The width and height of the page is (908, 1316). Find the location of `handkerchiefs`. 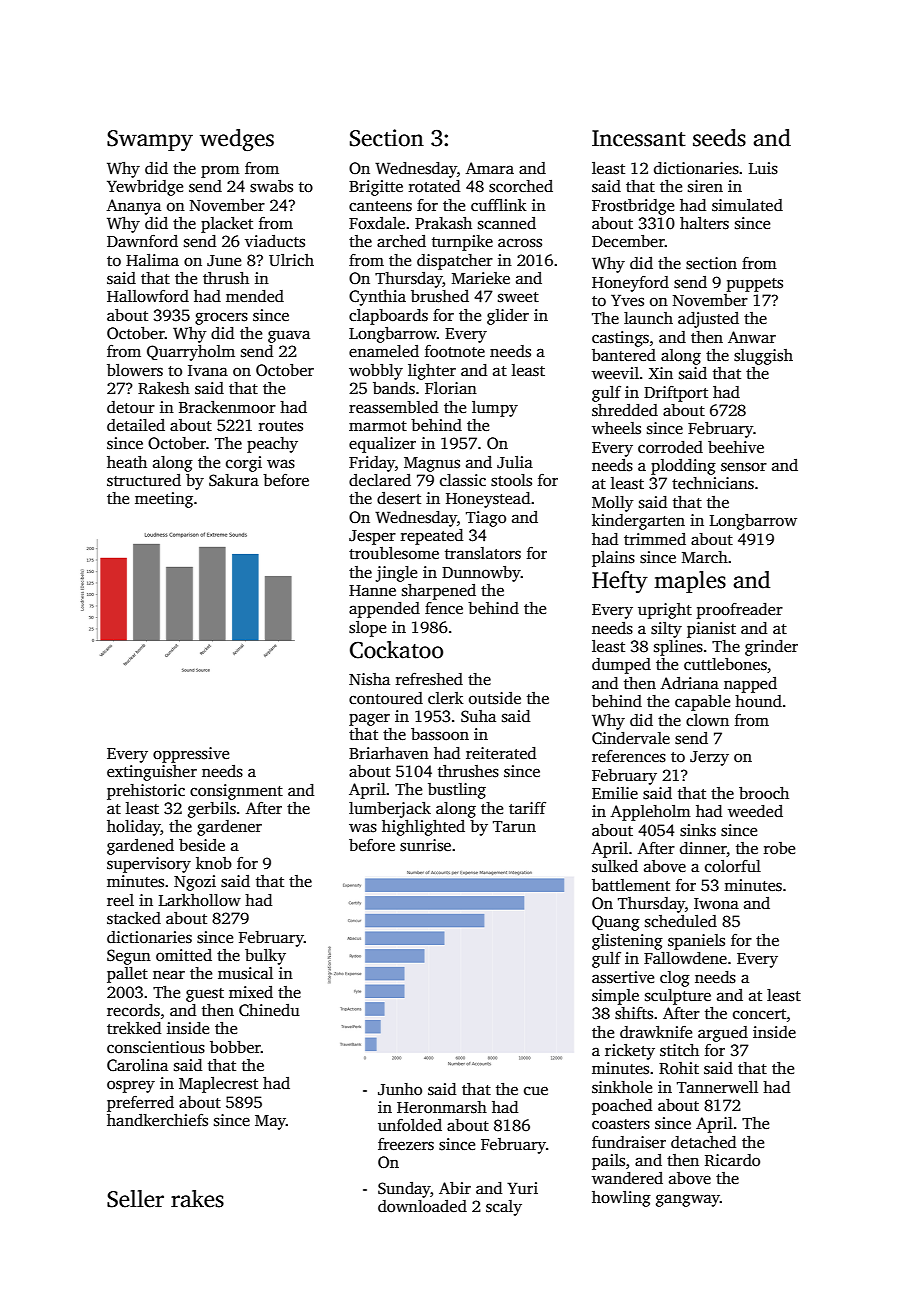

handkerchiefs is located at coordinates (157, 1120).
